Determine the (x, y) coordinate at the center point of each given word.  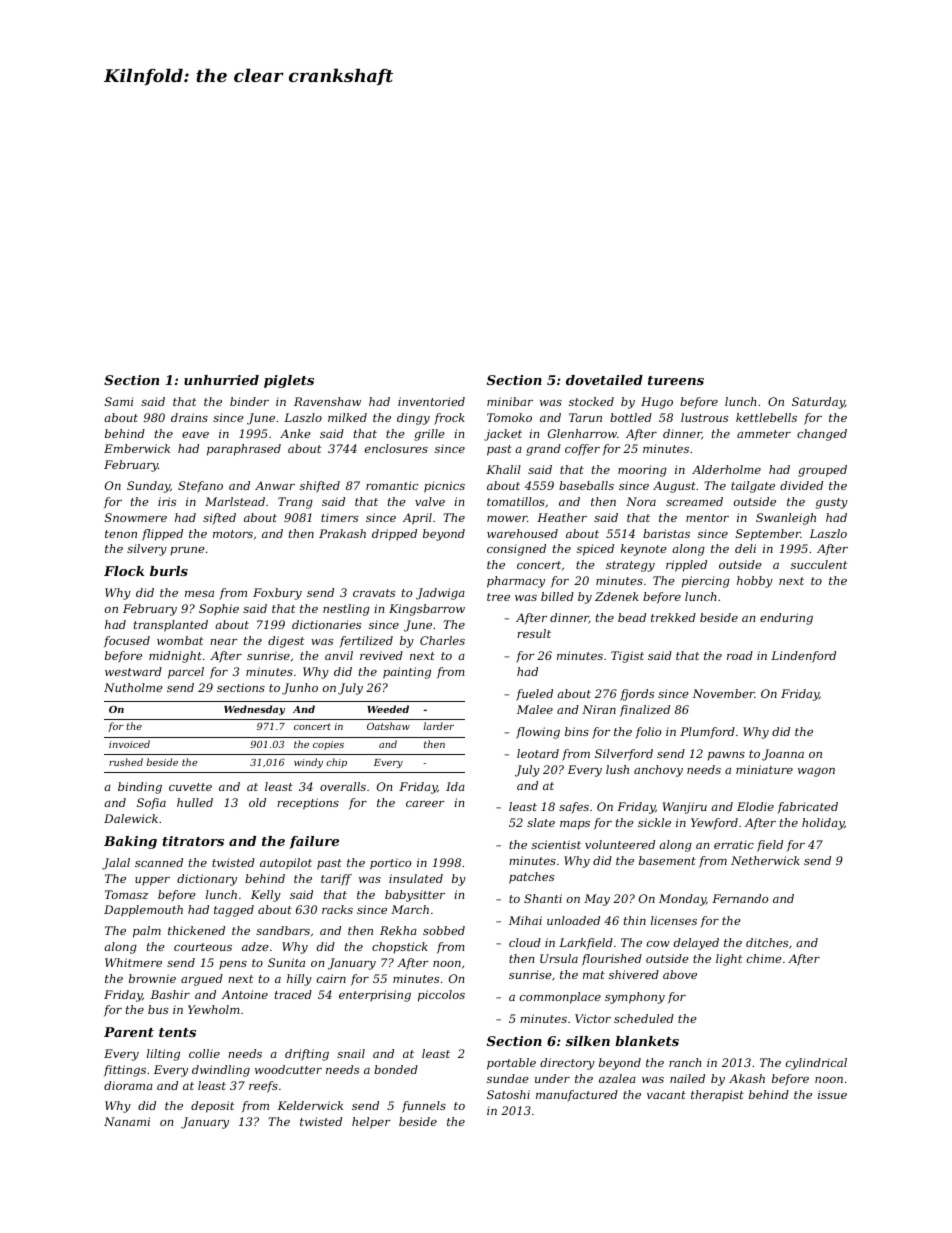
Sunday (148, 487)
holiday (823, 824)
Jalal (116, 864)
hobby (755, 582)
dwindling (221, 1071)
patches (531, 878)
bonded (396, 1069)
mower (507, 519)
